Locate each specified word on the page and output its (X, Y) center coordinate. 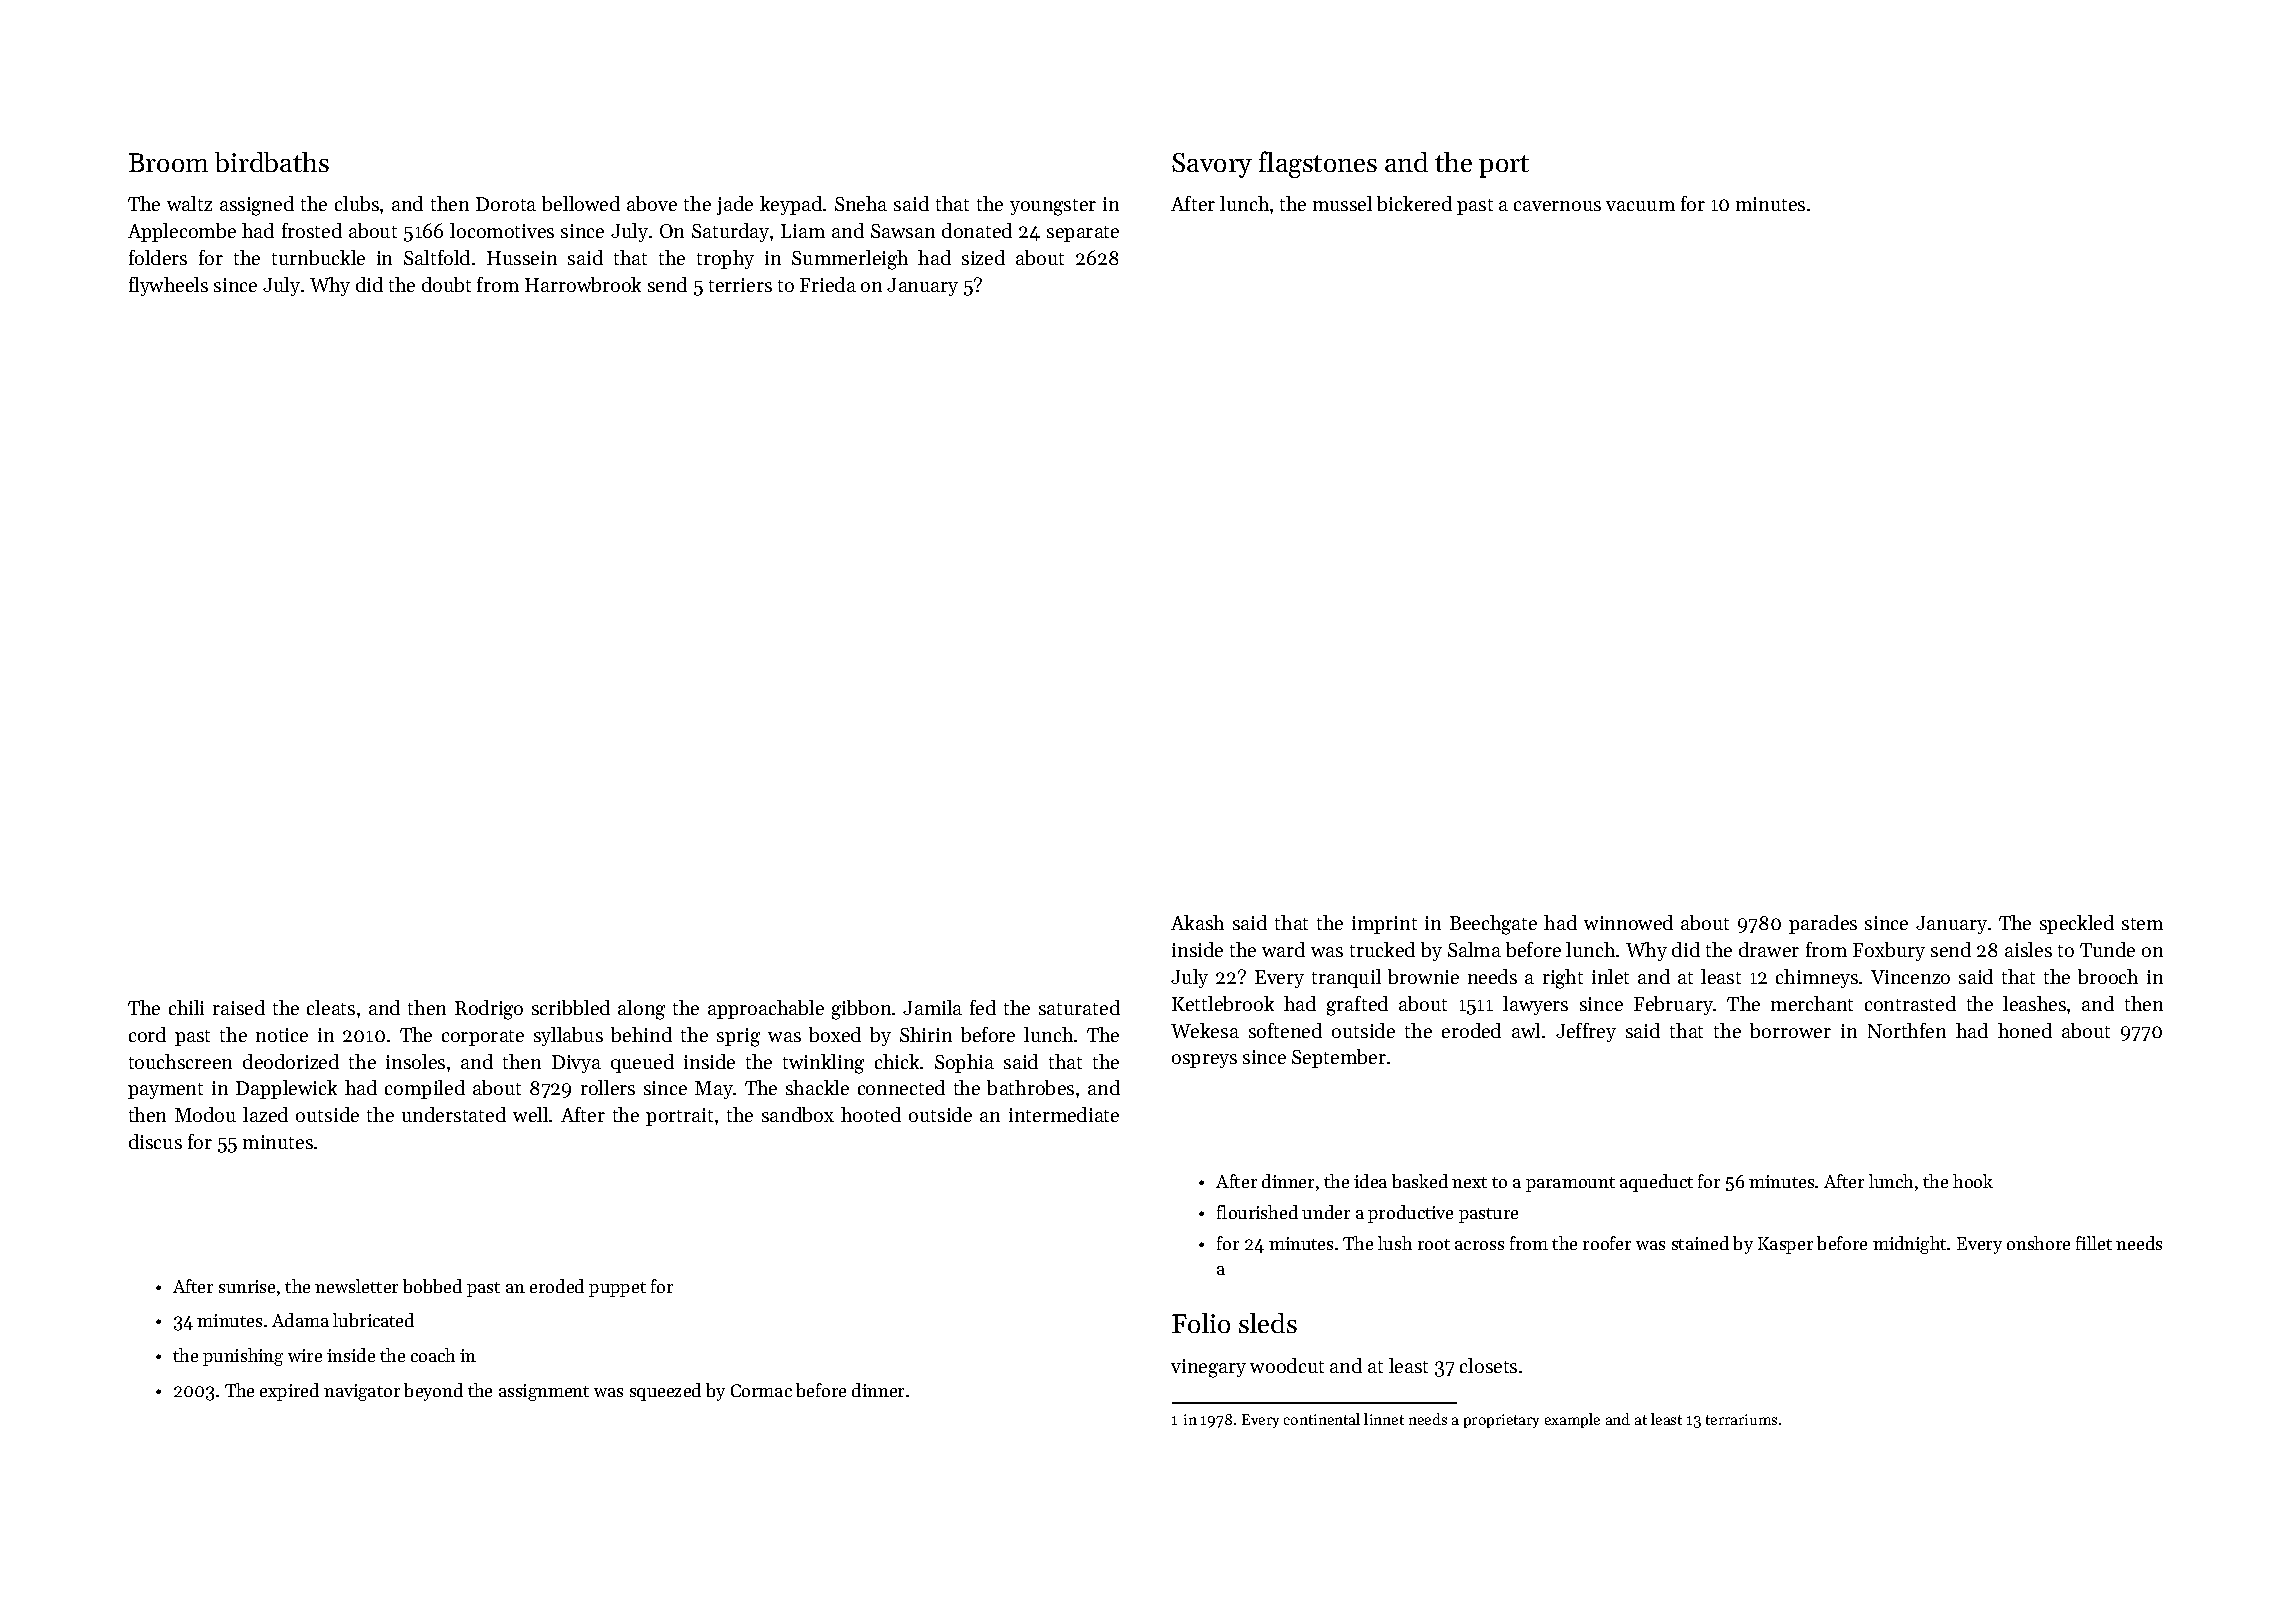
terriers (740, 285)
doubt (446, 284)
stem (2142, 924)
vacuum (1640, 206)
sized (983, 257)
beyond (433, 1392)
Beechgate (1493, 925)
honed (2025, 1030)
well (530, 1114)
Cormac (761, 1390)
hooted (871, 1114)
